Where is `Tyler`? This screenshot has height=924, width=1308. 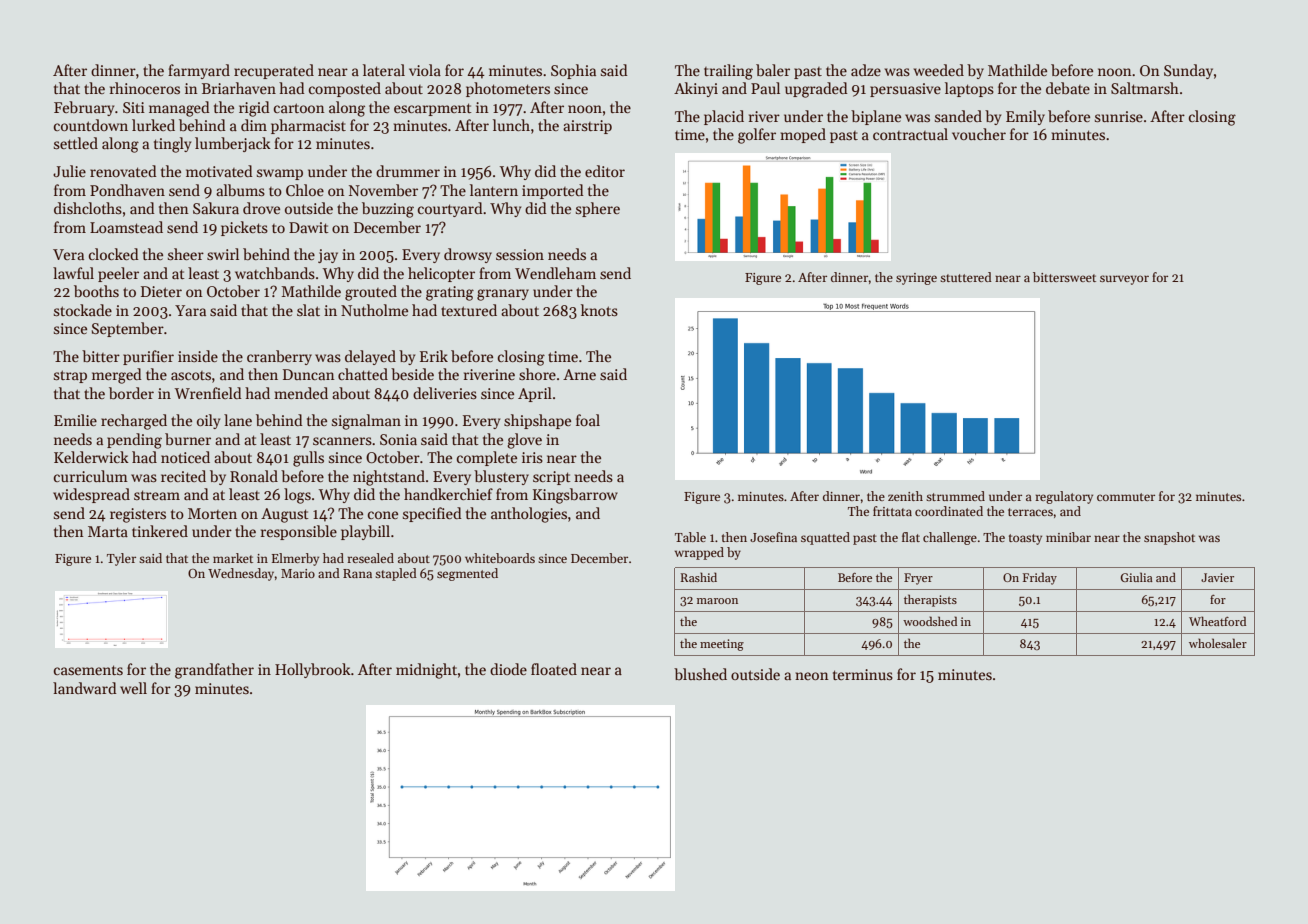
Tyler is located at coordinates (121, 559).
